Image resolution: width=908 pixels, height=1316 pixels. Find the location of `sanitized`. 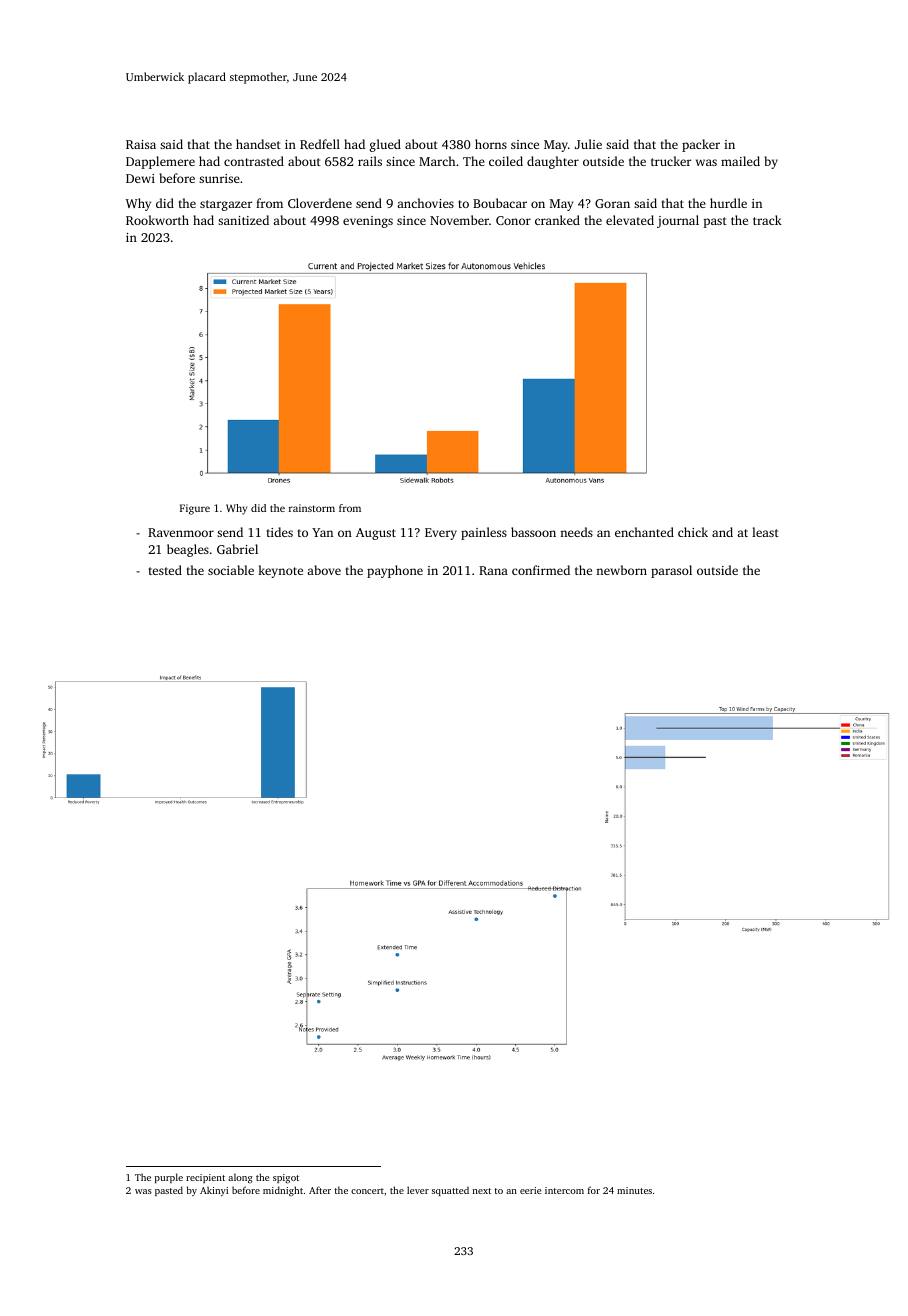

sanitized is located at coordinates (243, 220).
